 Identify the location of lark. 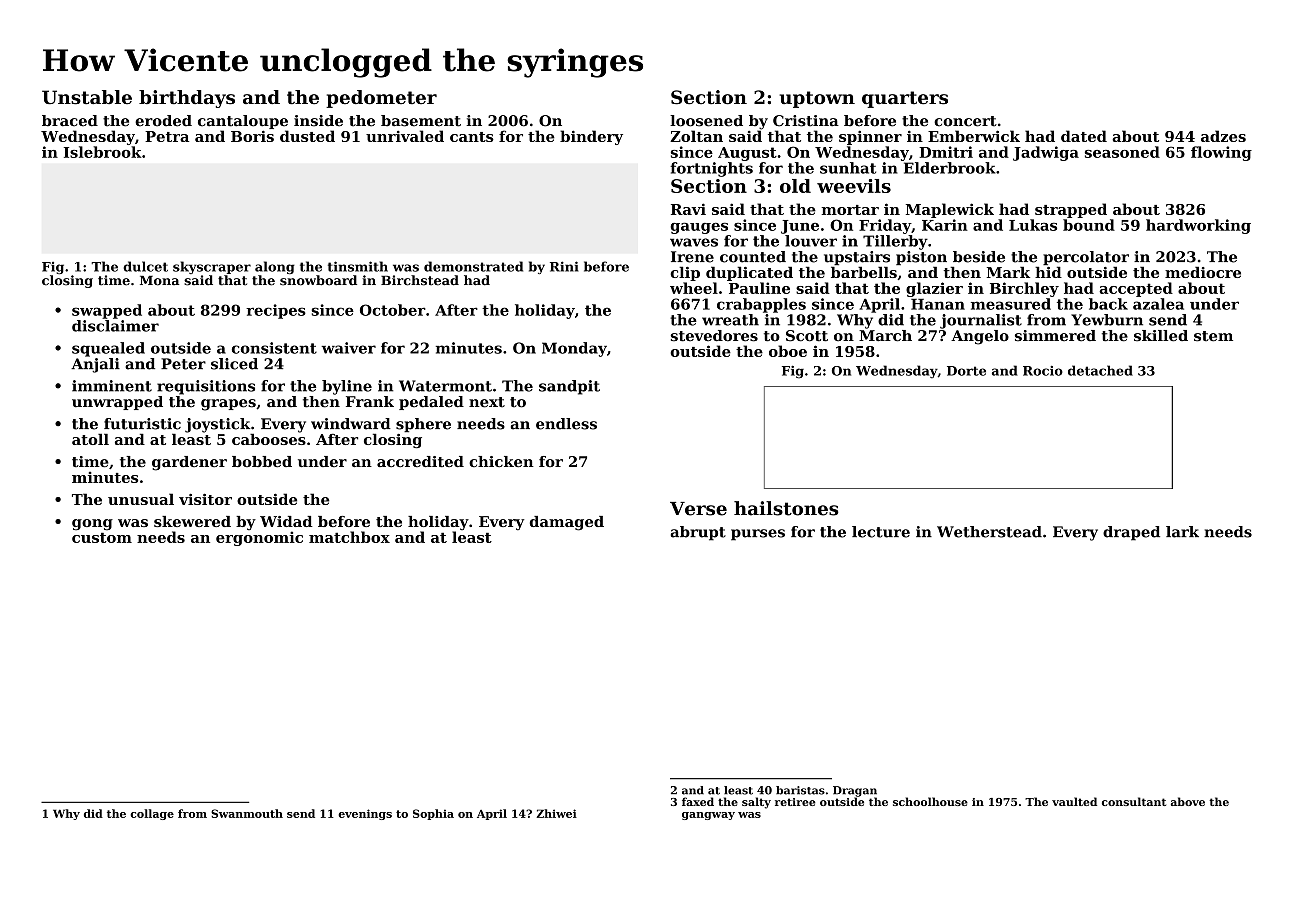
(1182, 532).
